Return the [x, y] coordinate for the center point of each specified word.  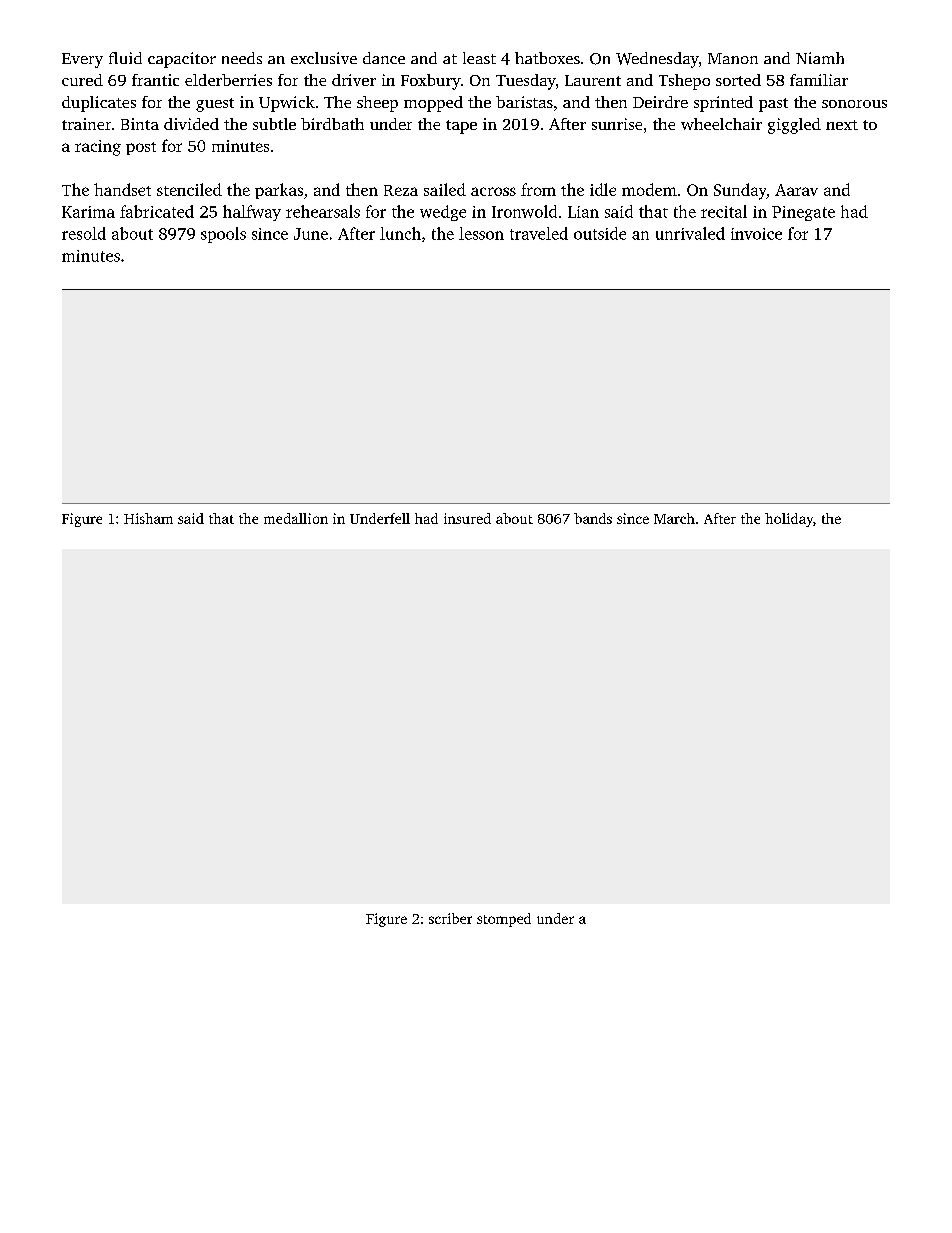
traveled [539, 233]
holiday [789, 520]
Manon [733, 58]
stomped [504, 920]
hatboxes [547, 58]
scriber [450, 918]
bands [593, 518]
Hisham [148, 518]
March [674, 518]
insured [467, 518]
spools [223, 235]
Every [82, 60]
